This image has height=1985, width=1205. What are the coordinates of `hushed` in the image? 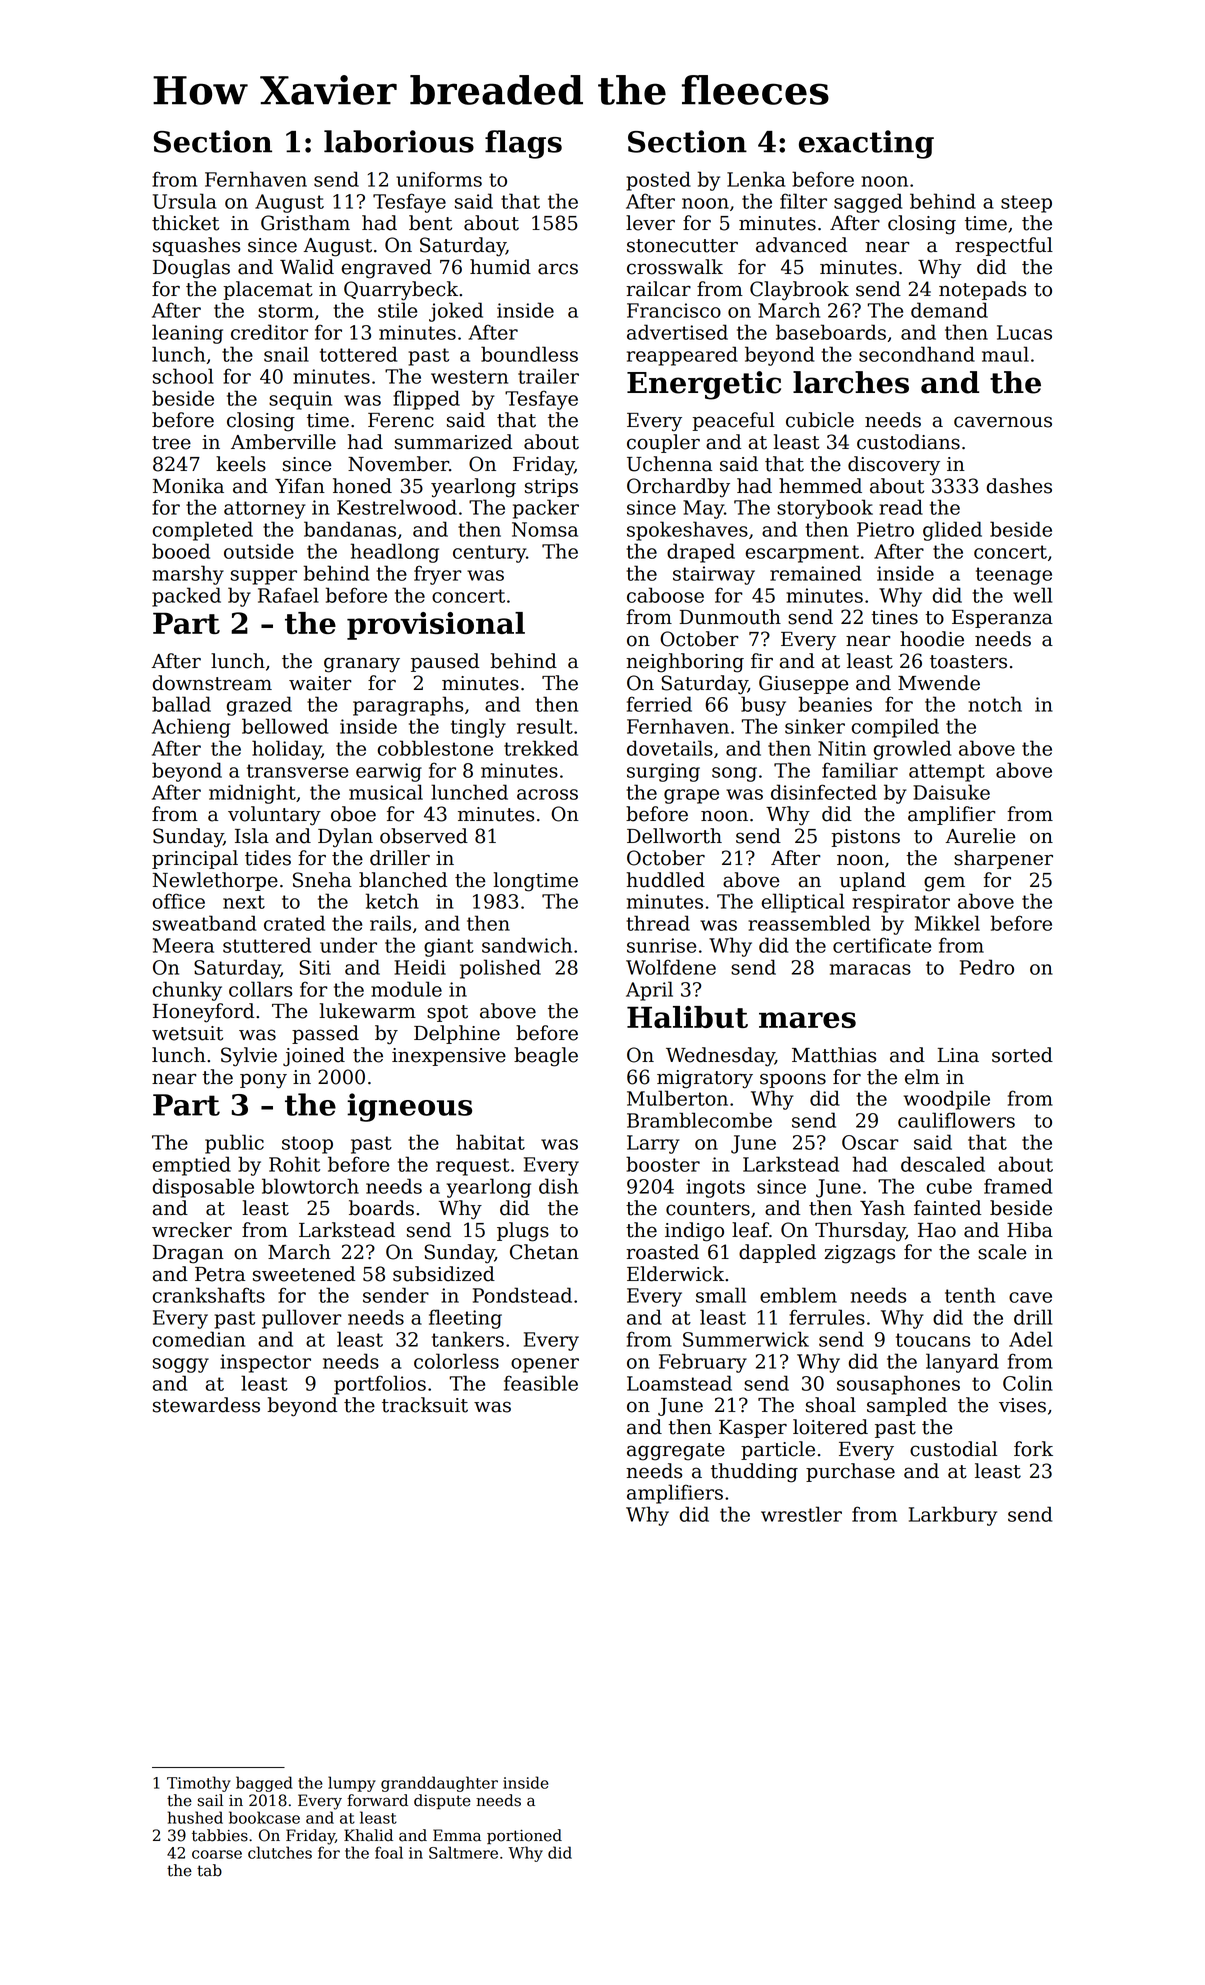 It's located at (195, 1817).
